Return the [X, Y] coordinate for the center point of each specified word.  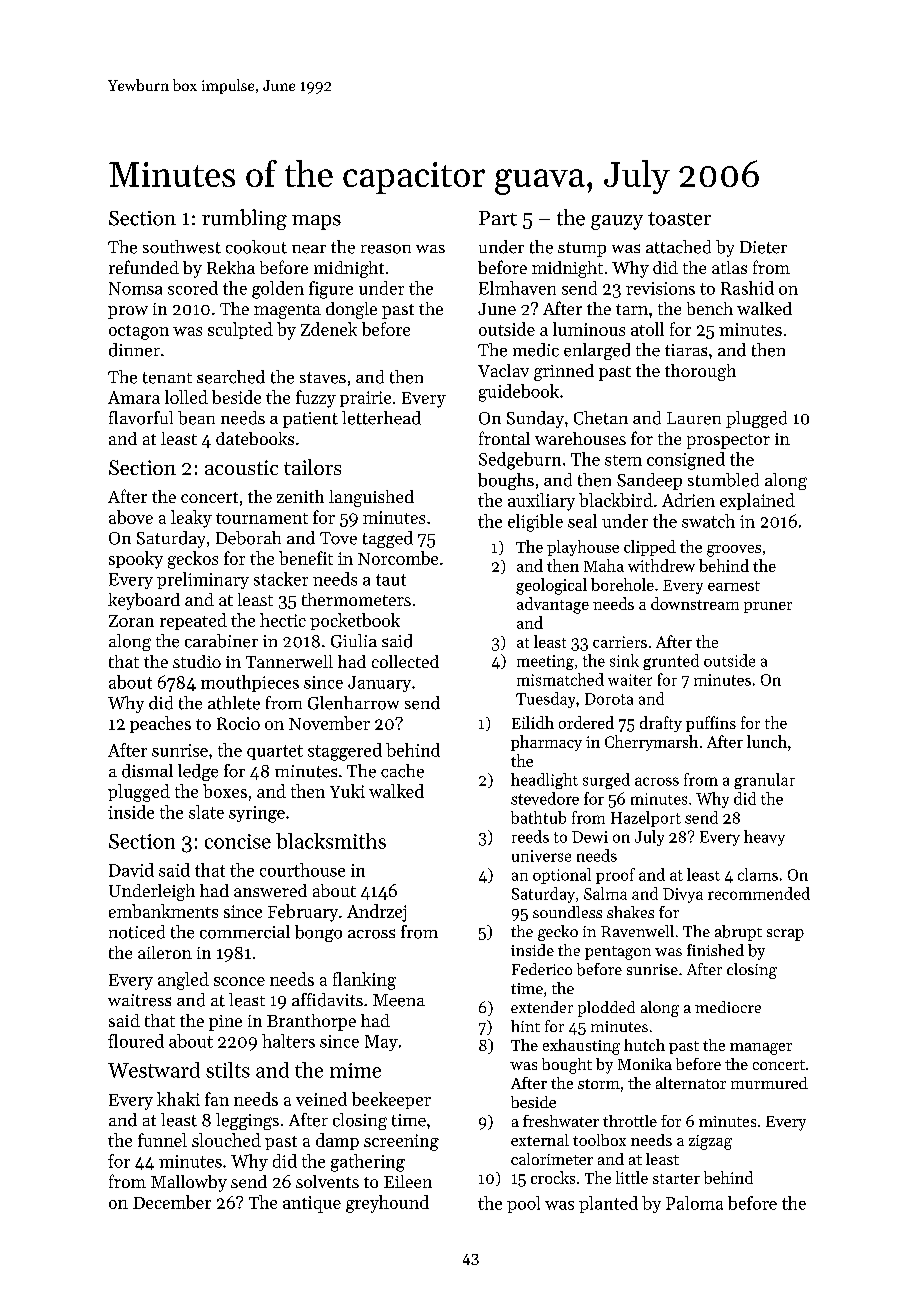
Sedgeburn [520, 461]
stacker [281, 579]
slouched [226, 1140]
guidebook [519, 393]
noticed [137, 932]
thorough [700, 372]
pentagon [618, 953]
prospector [728, 441]
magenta [287, 311]
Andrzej [376, 913]
